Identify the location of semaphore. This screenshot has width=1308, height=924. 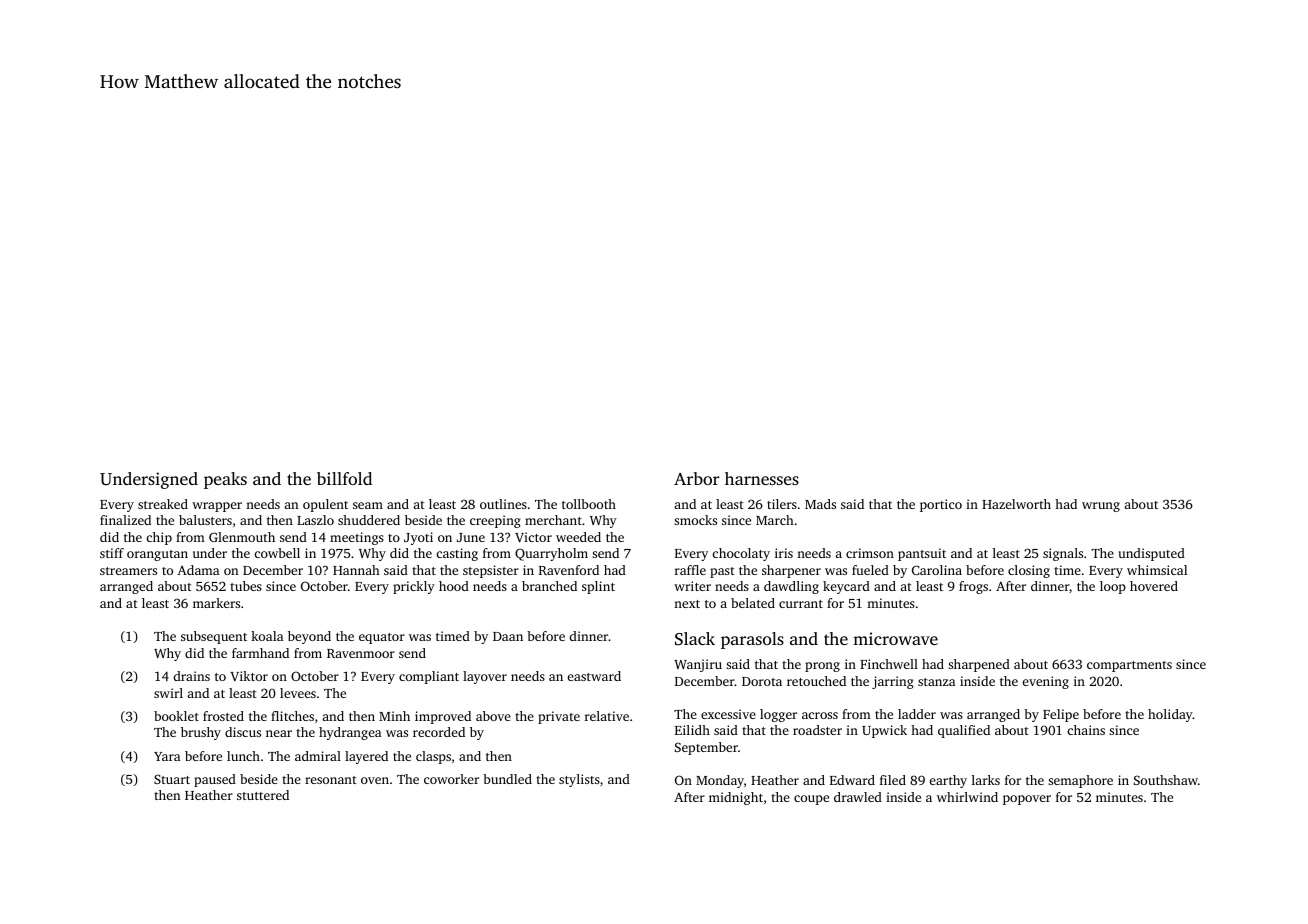
(1080, 781).
